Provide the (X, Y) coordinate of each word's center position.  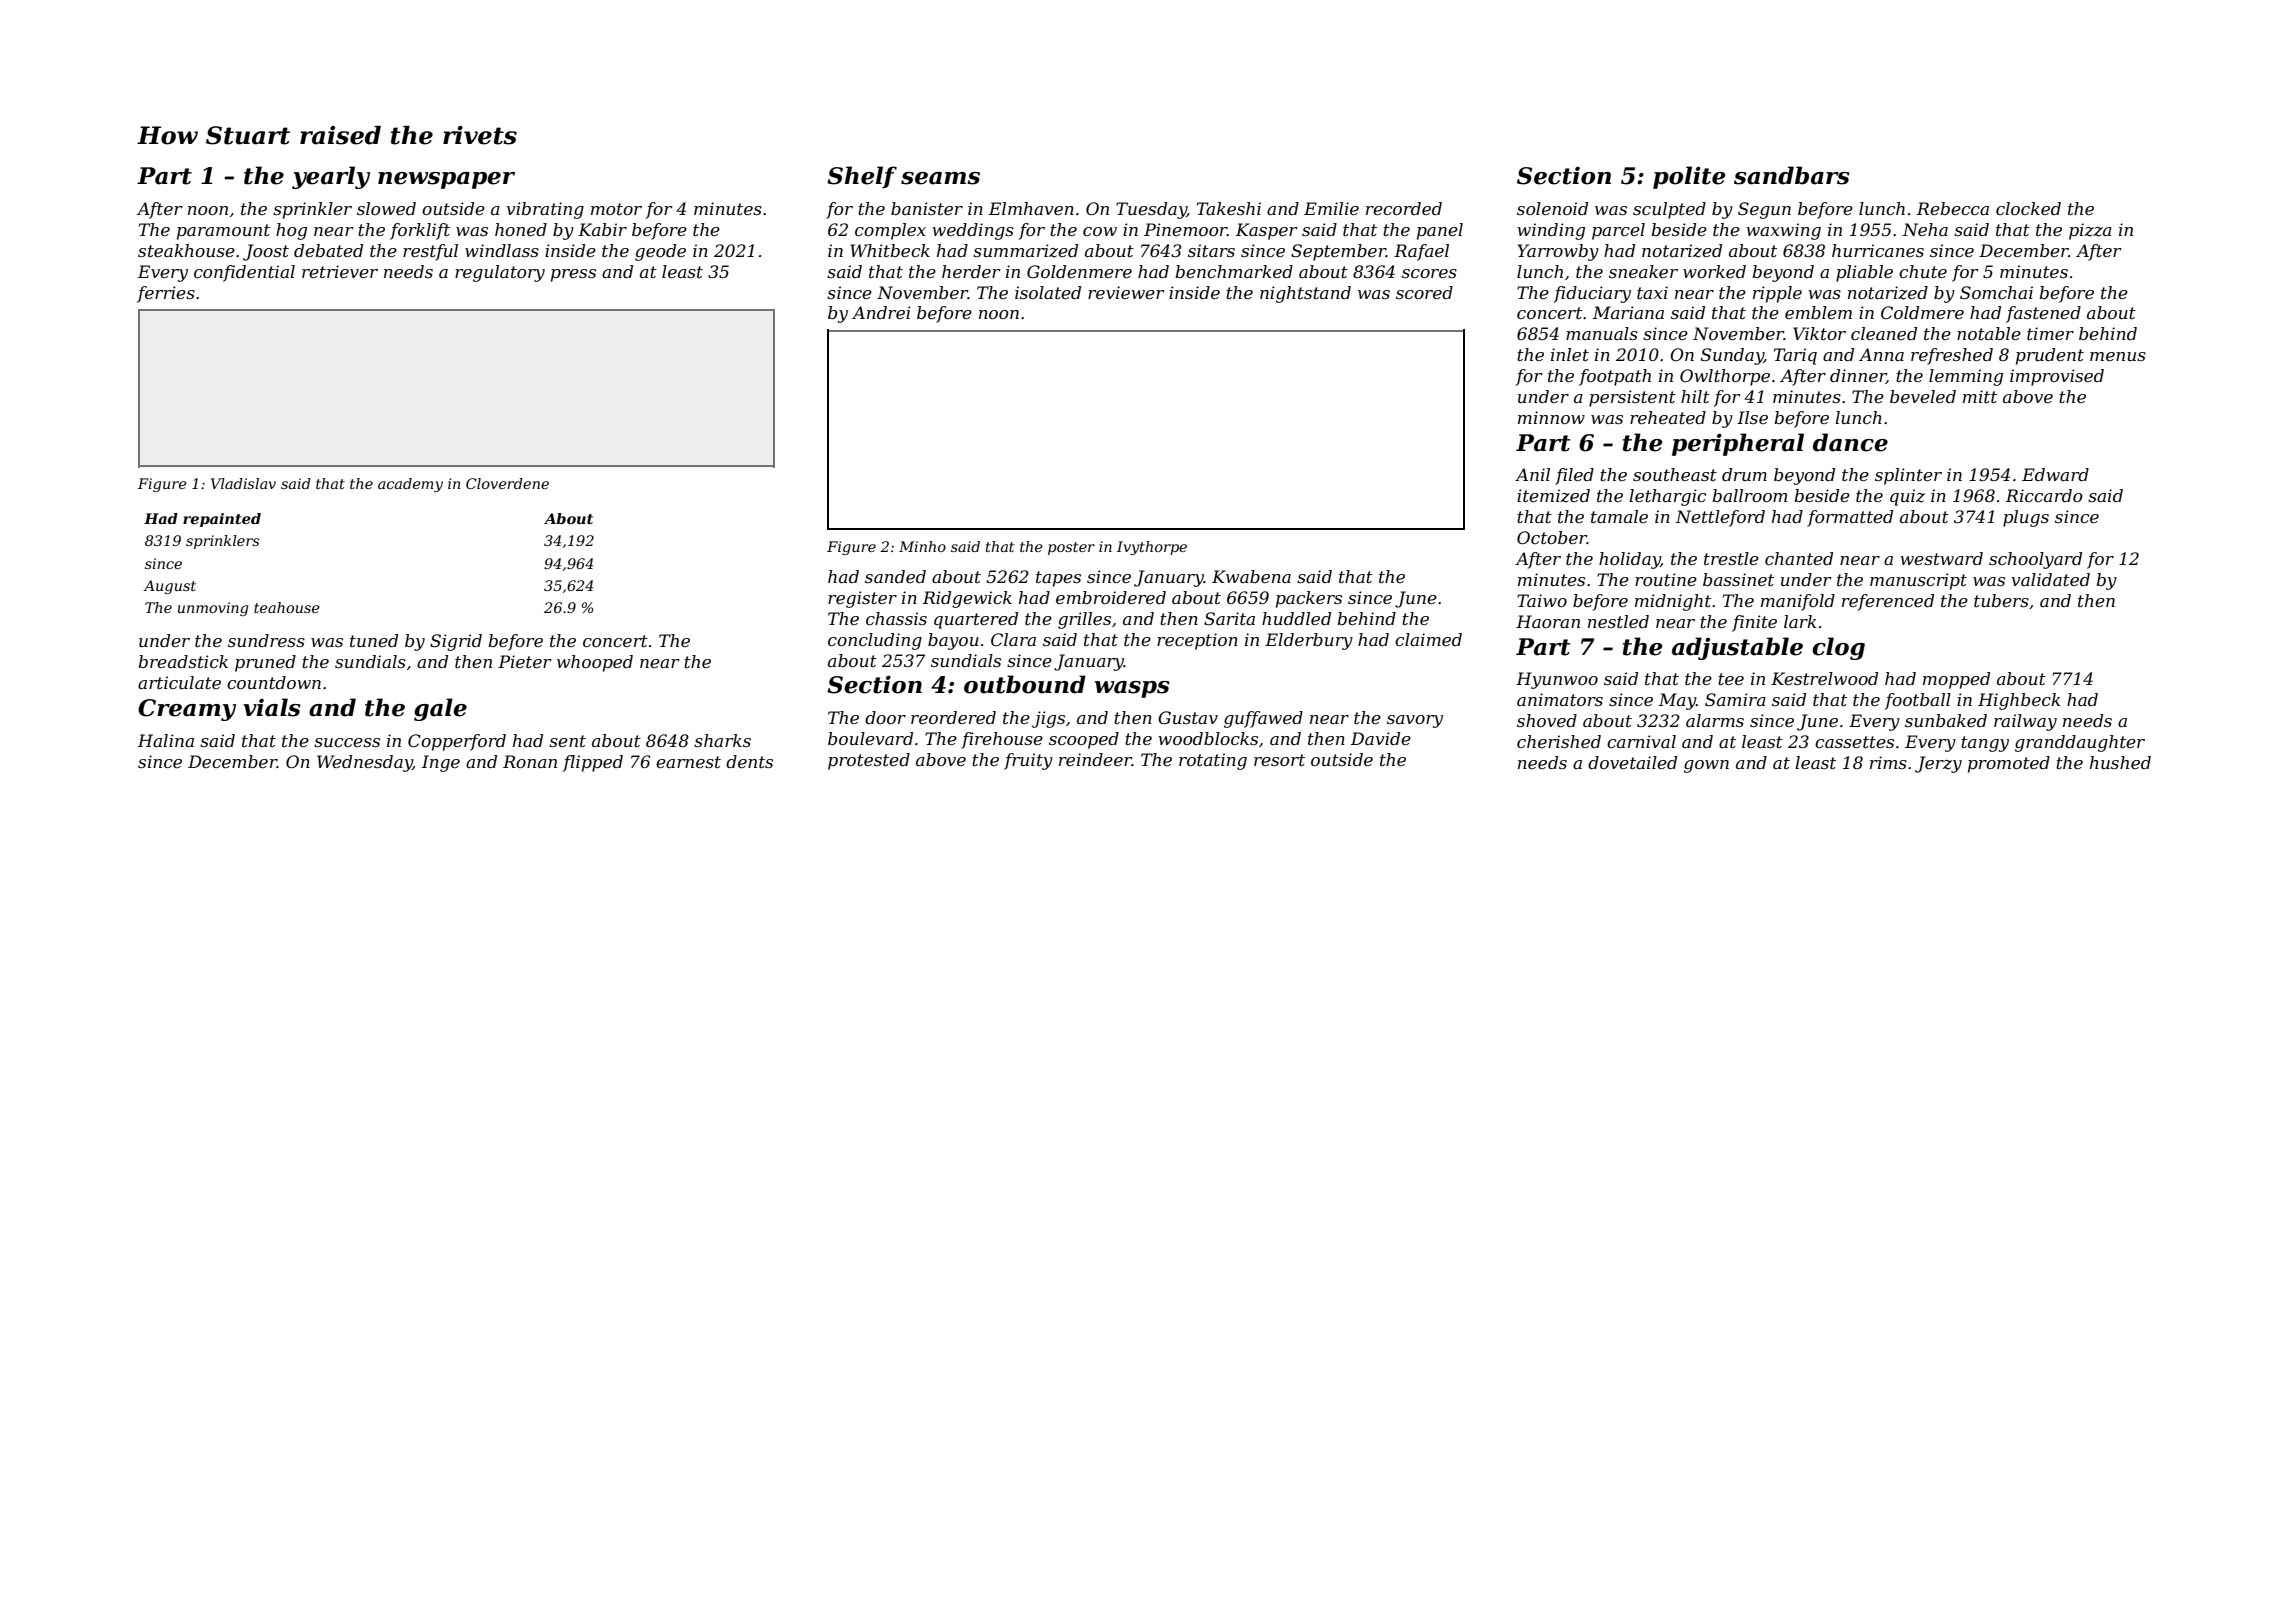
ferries (166, 294)
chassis (896, 618)
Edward (2055, 474)
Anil (1532, 474)
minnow (1551, 417)
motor (616, 209)
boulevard (870, 738)
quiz (1907, 497)
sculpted (1669, 210)
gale (440, 709)
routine (1666, 579)
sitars (1211, 250)
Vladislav (243, 483)
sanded (895, 576)
